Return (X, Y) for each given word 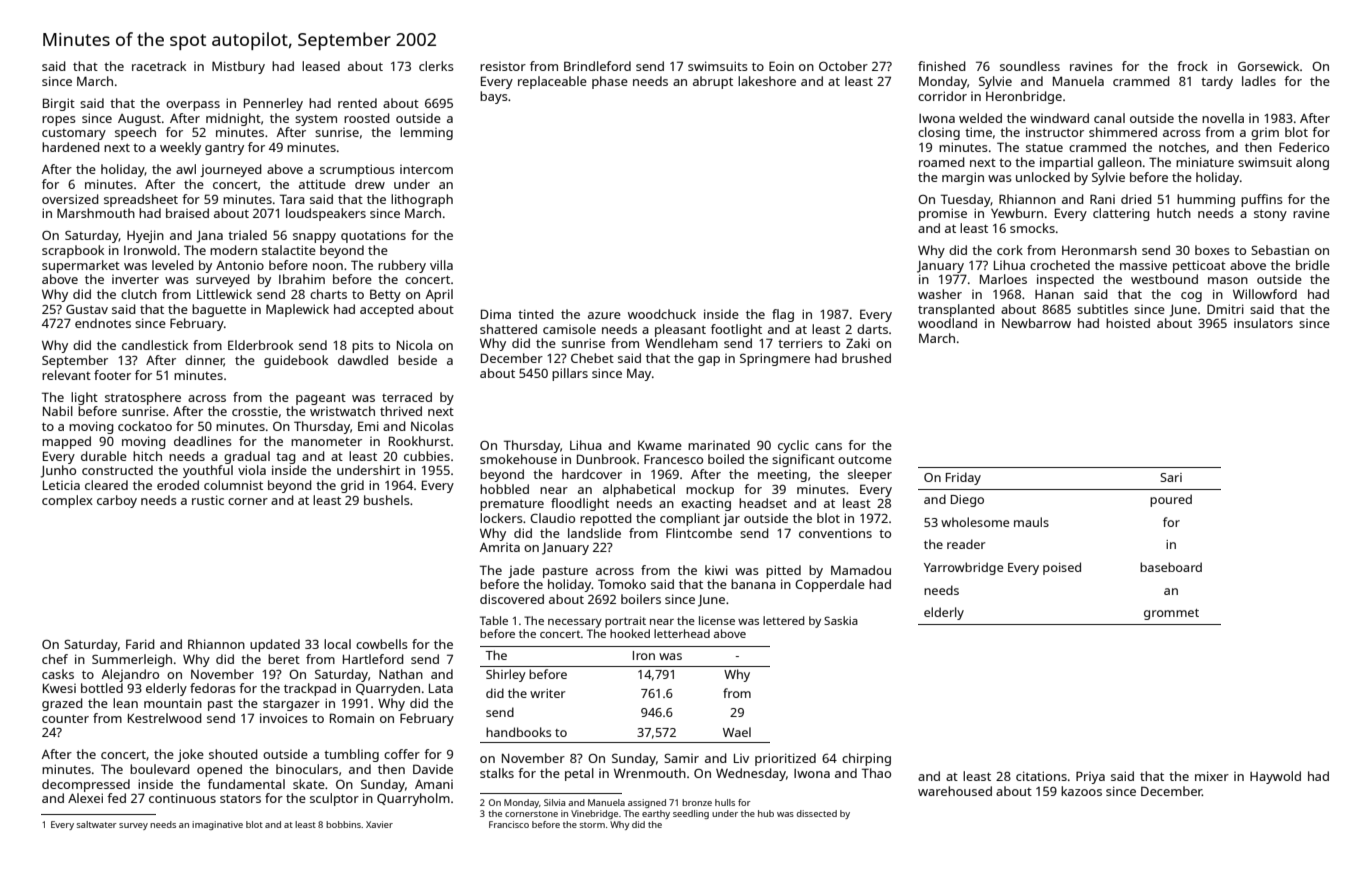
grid (352, 486)
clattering (1121, 214)
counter (65, 718)
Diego (967, 501)
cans (828, 446)
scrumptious (357, 170)
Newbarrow (1036, 323)
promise (943, 214)
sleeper (870, 475)
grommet (1171, 614)
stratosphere (143, 398)
